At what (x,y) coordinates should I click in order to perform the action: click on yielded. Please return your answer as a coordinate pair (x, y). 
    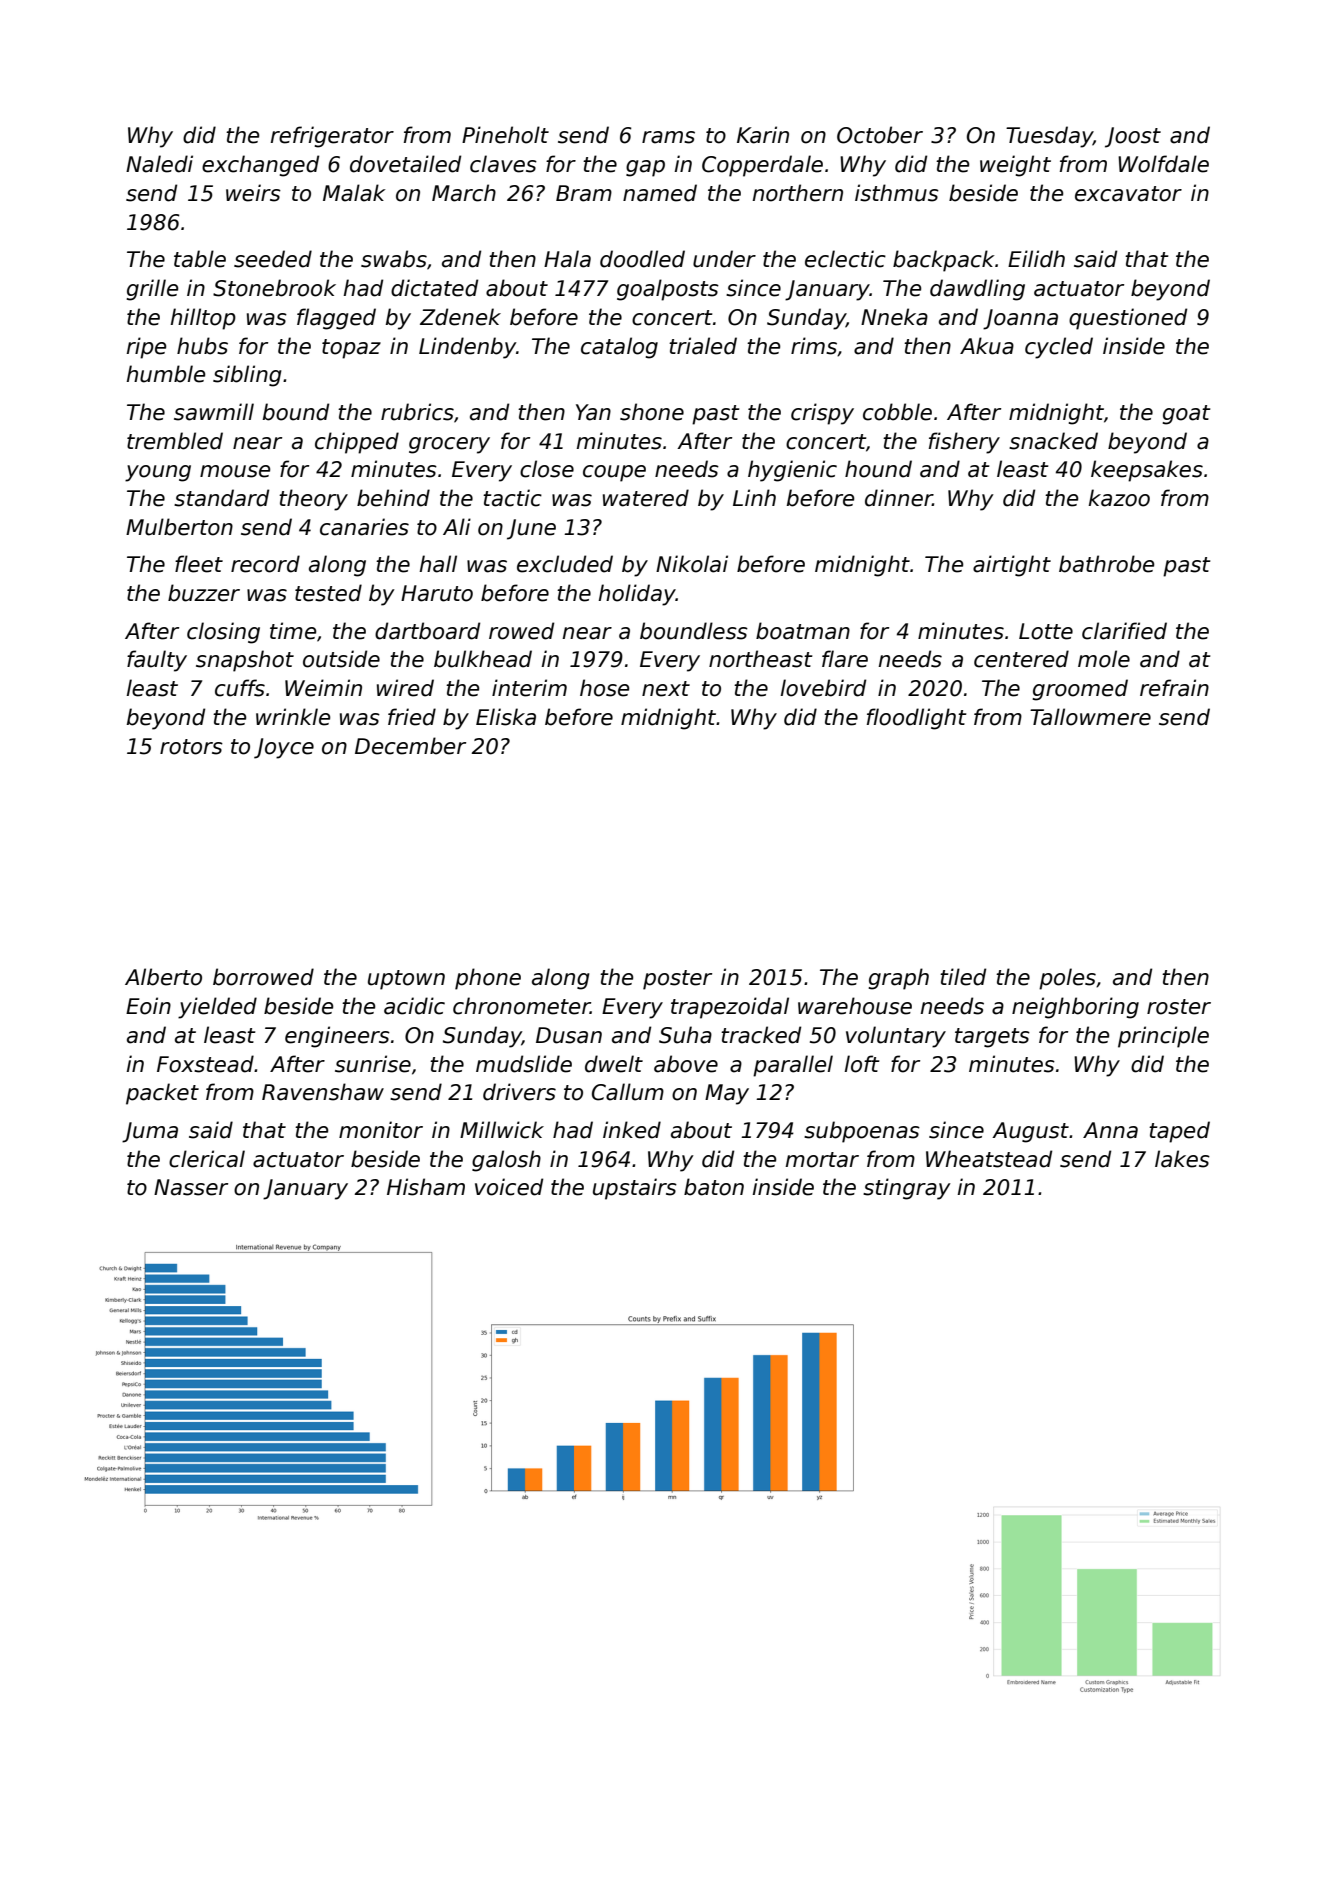
    Looking at the image, I should click on (217, 1008).
